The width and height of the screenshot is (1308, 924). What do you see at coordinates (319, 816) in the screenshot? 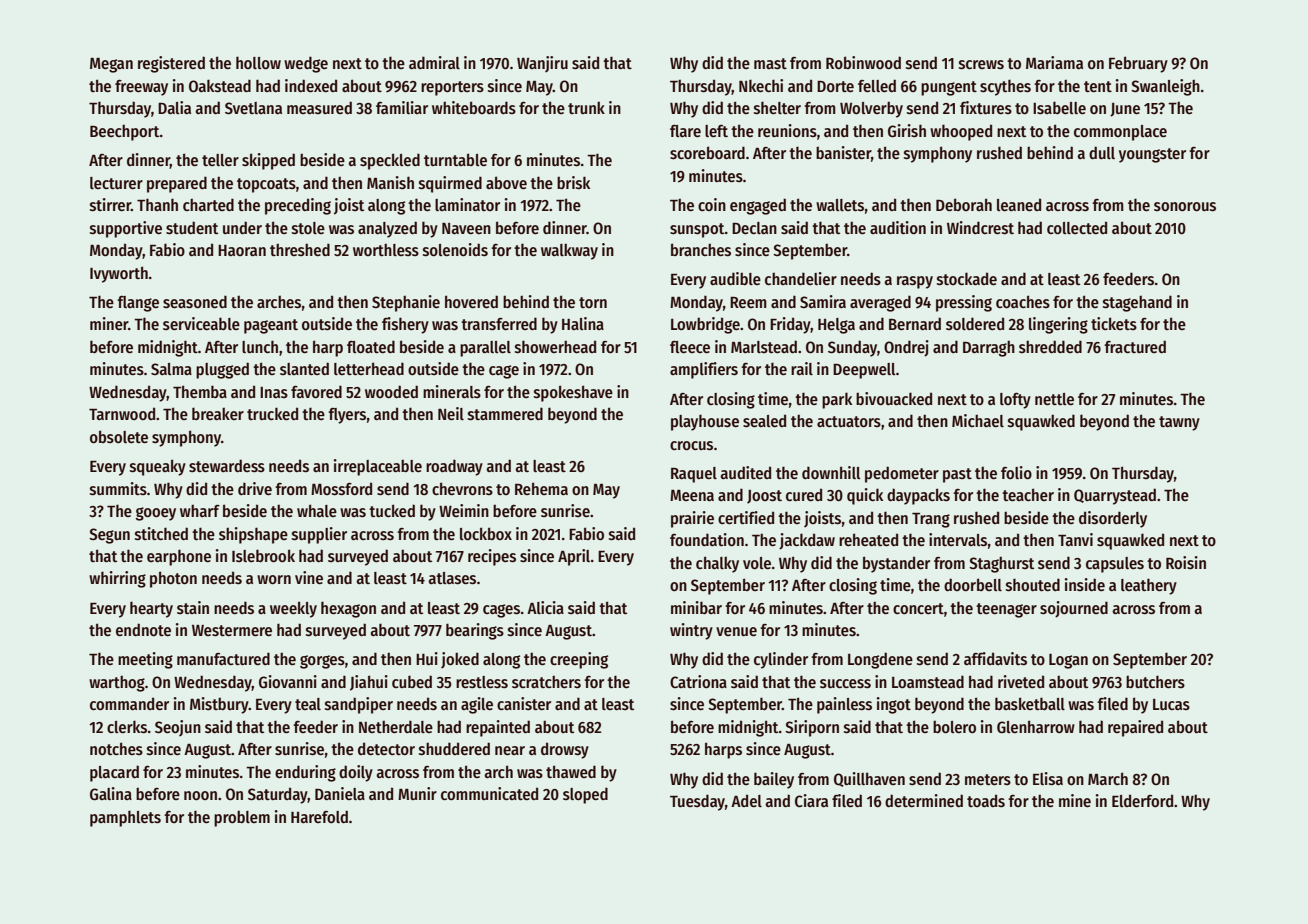
I see `Harefold` at bounding box center [319, 816].
